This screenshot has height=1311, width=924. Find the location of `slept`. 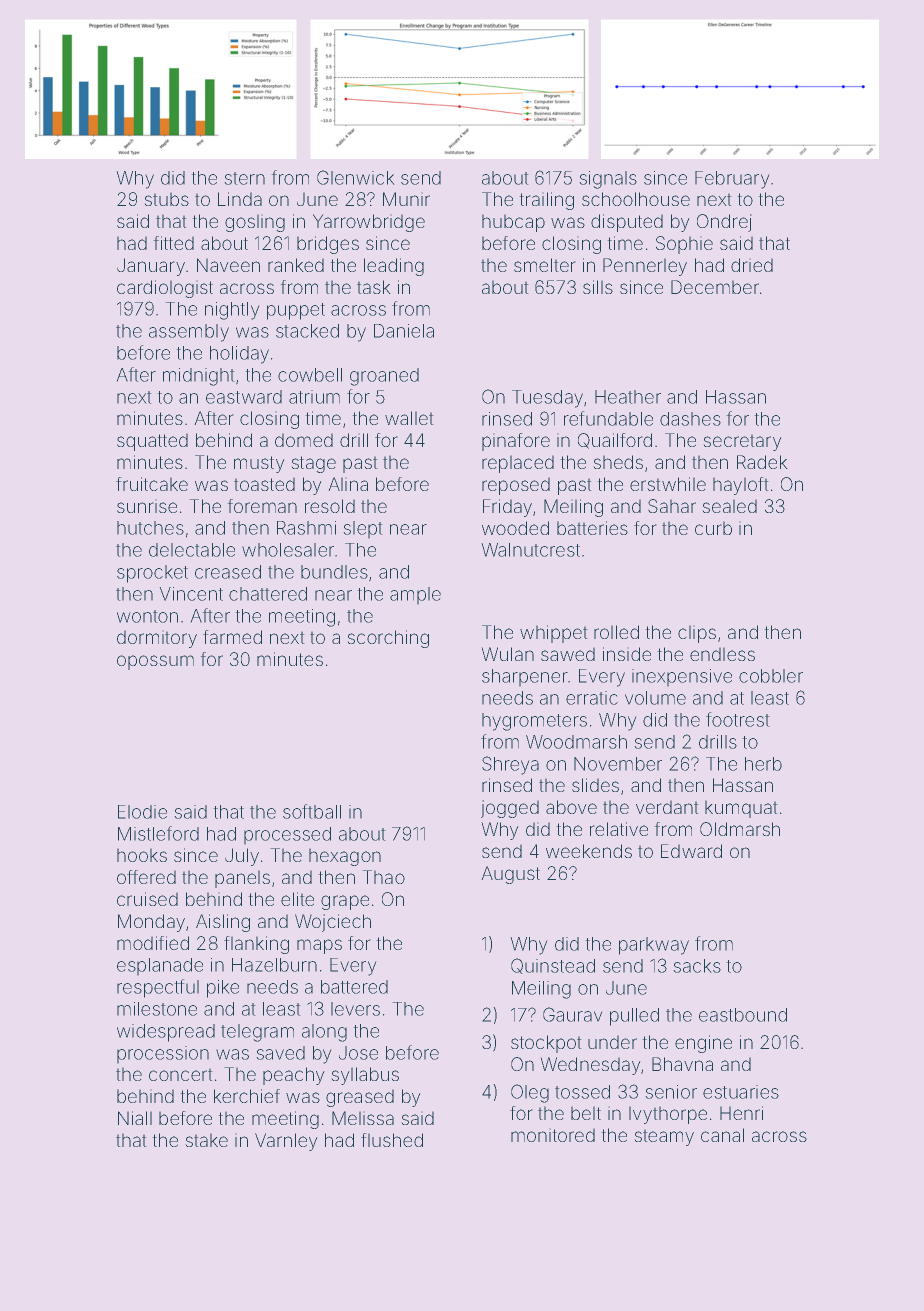

slept is located at coordinates (363, 530).
